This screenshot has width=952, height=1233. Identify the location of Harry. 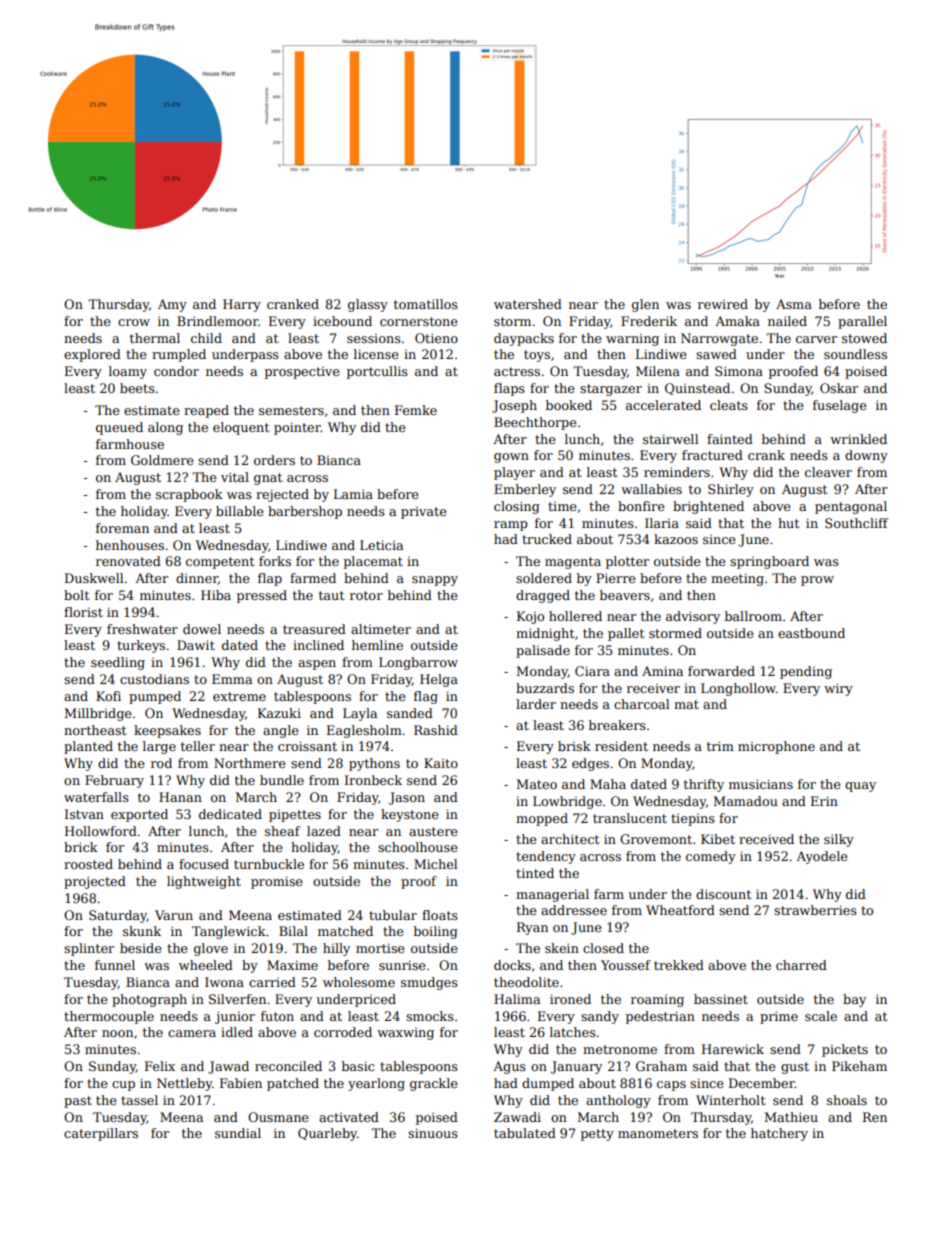
(242, 305).
